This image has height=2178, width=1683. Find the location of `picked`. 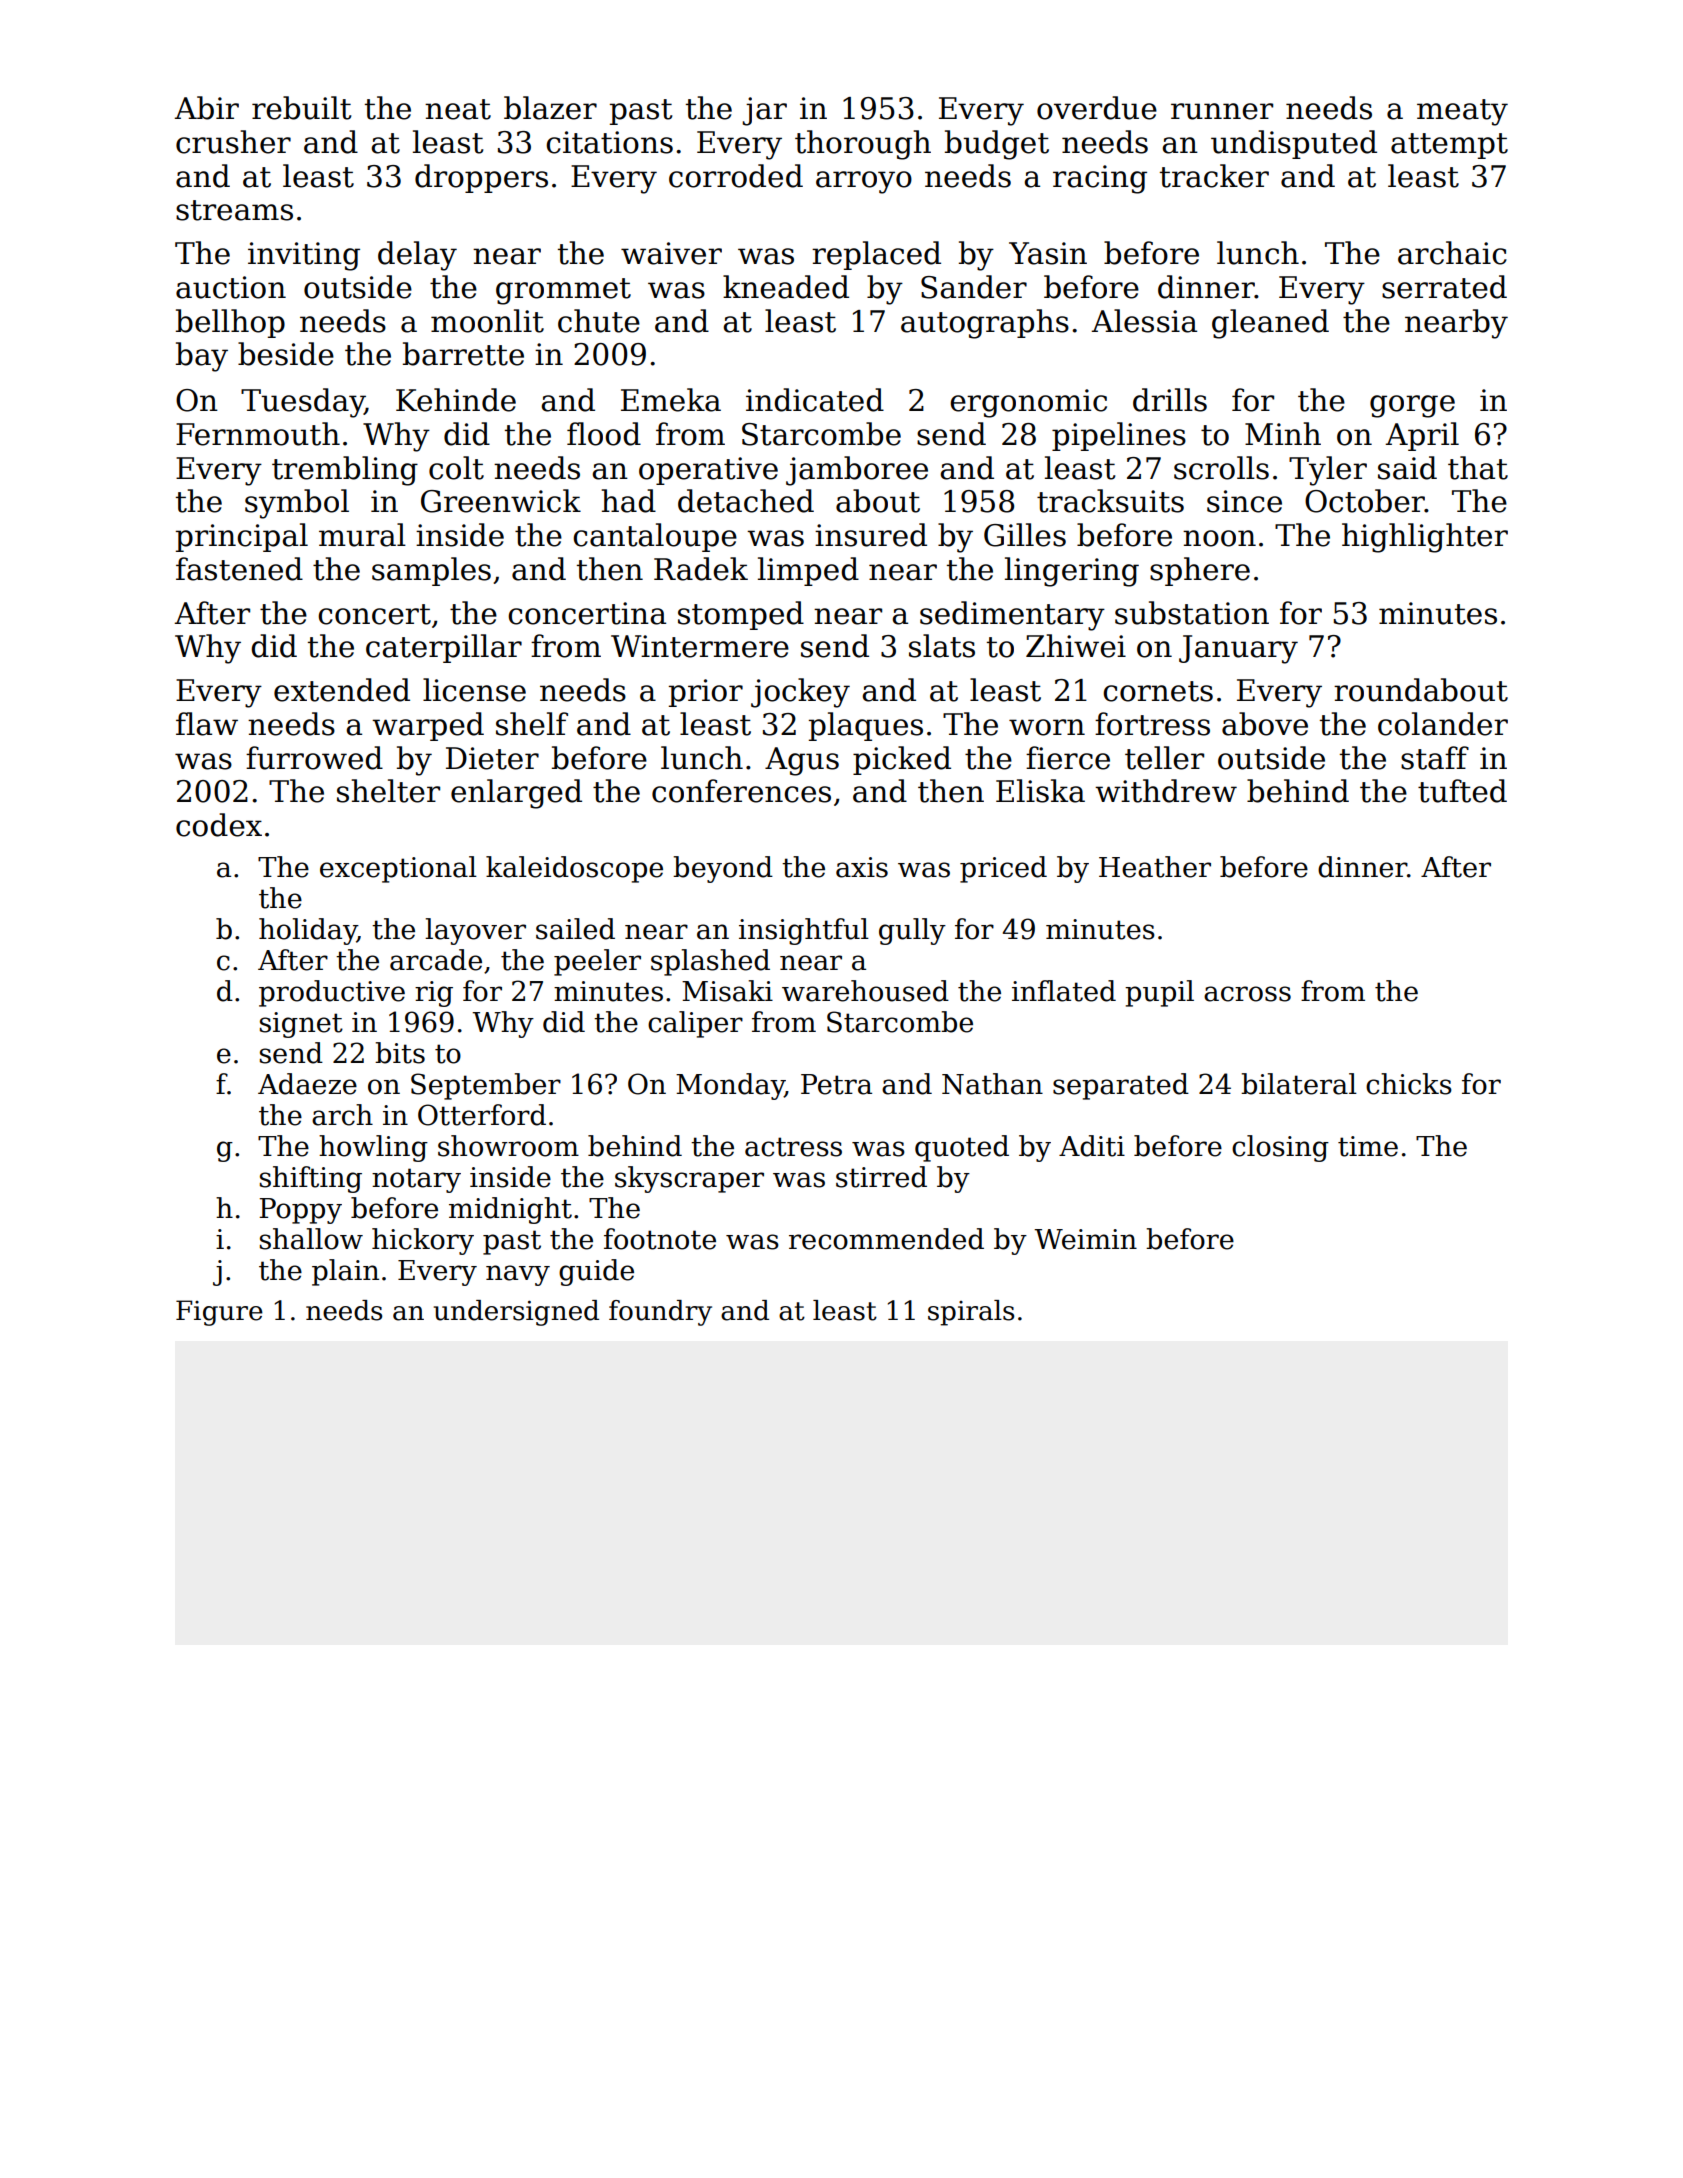

picked is located at coordinates (902, 760).
